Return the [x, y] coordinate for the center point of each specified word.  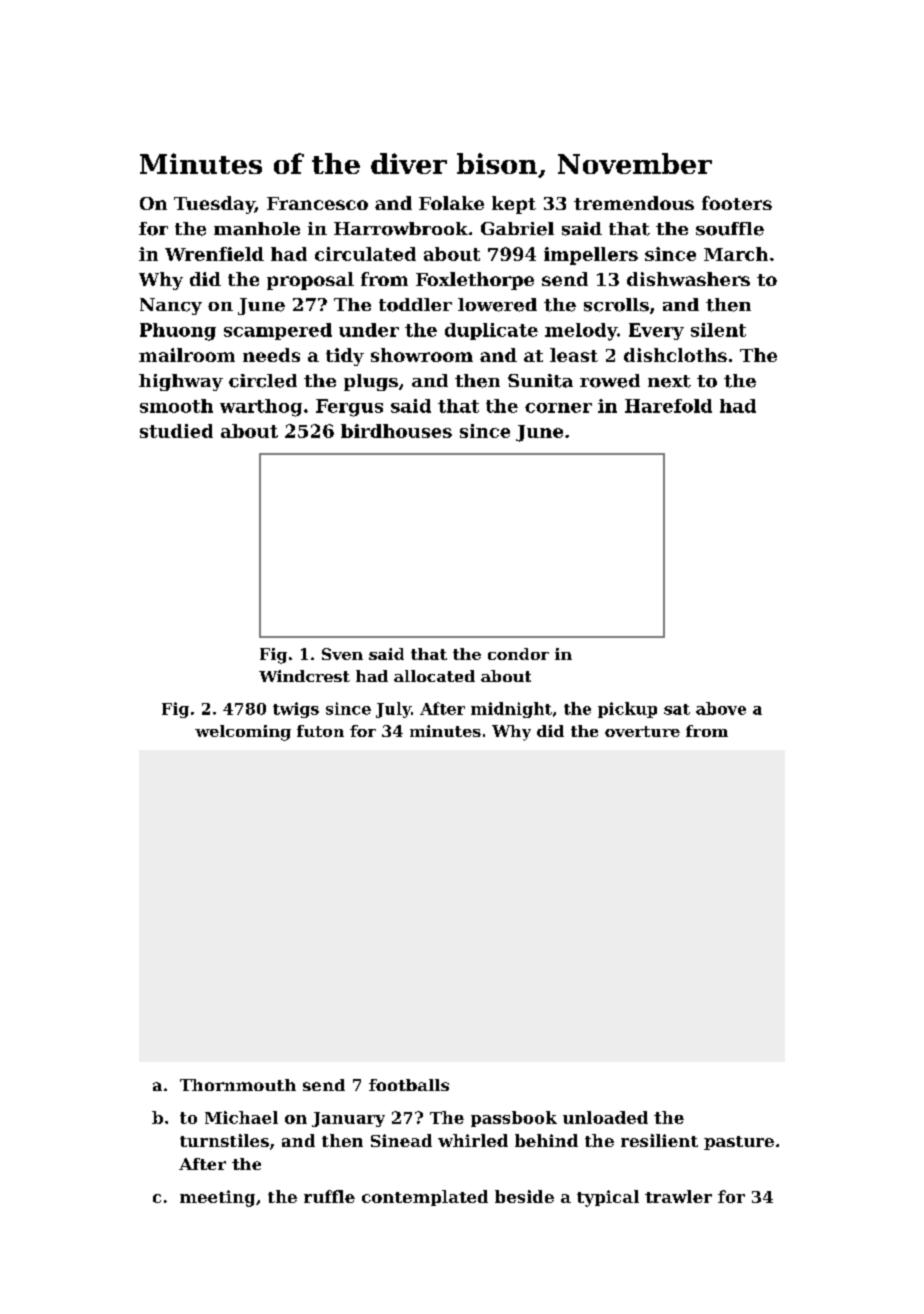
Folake [451, 203]
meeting [217, 1198]
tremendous [634, 203]
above [721, 708]
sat [677, 709]
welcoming [243, 733]
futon [320, 731]
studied [176, 431]
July [393, 710]
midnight [511, 710]
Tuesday [214, 205]
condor [518, 654]
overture [642, 731]
